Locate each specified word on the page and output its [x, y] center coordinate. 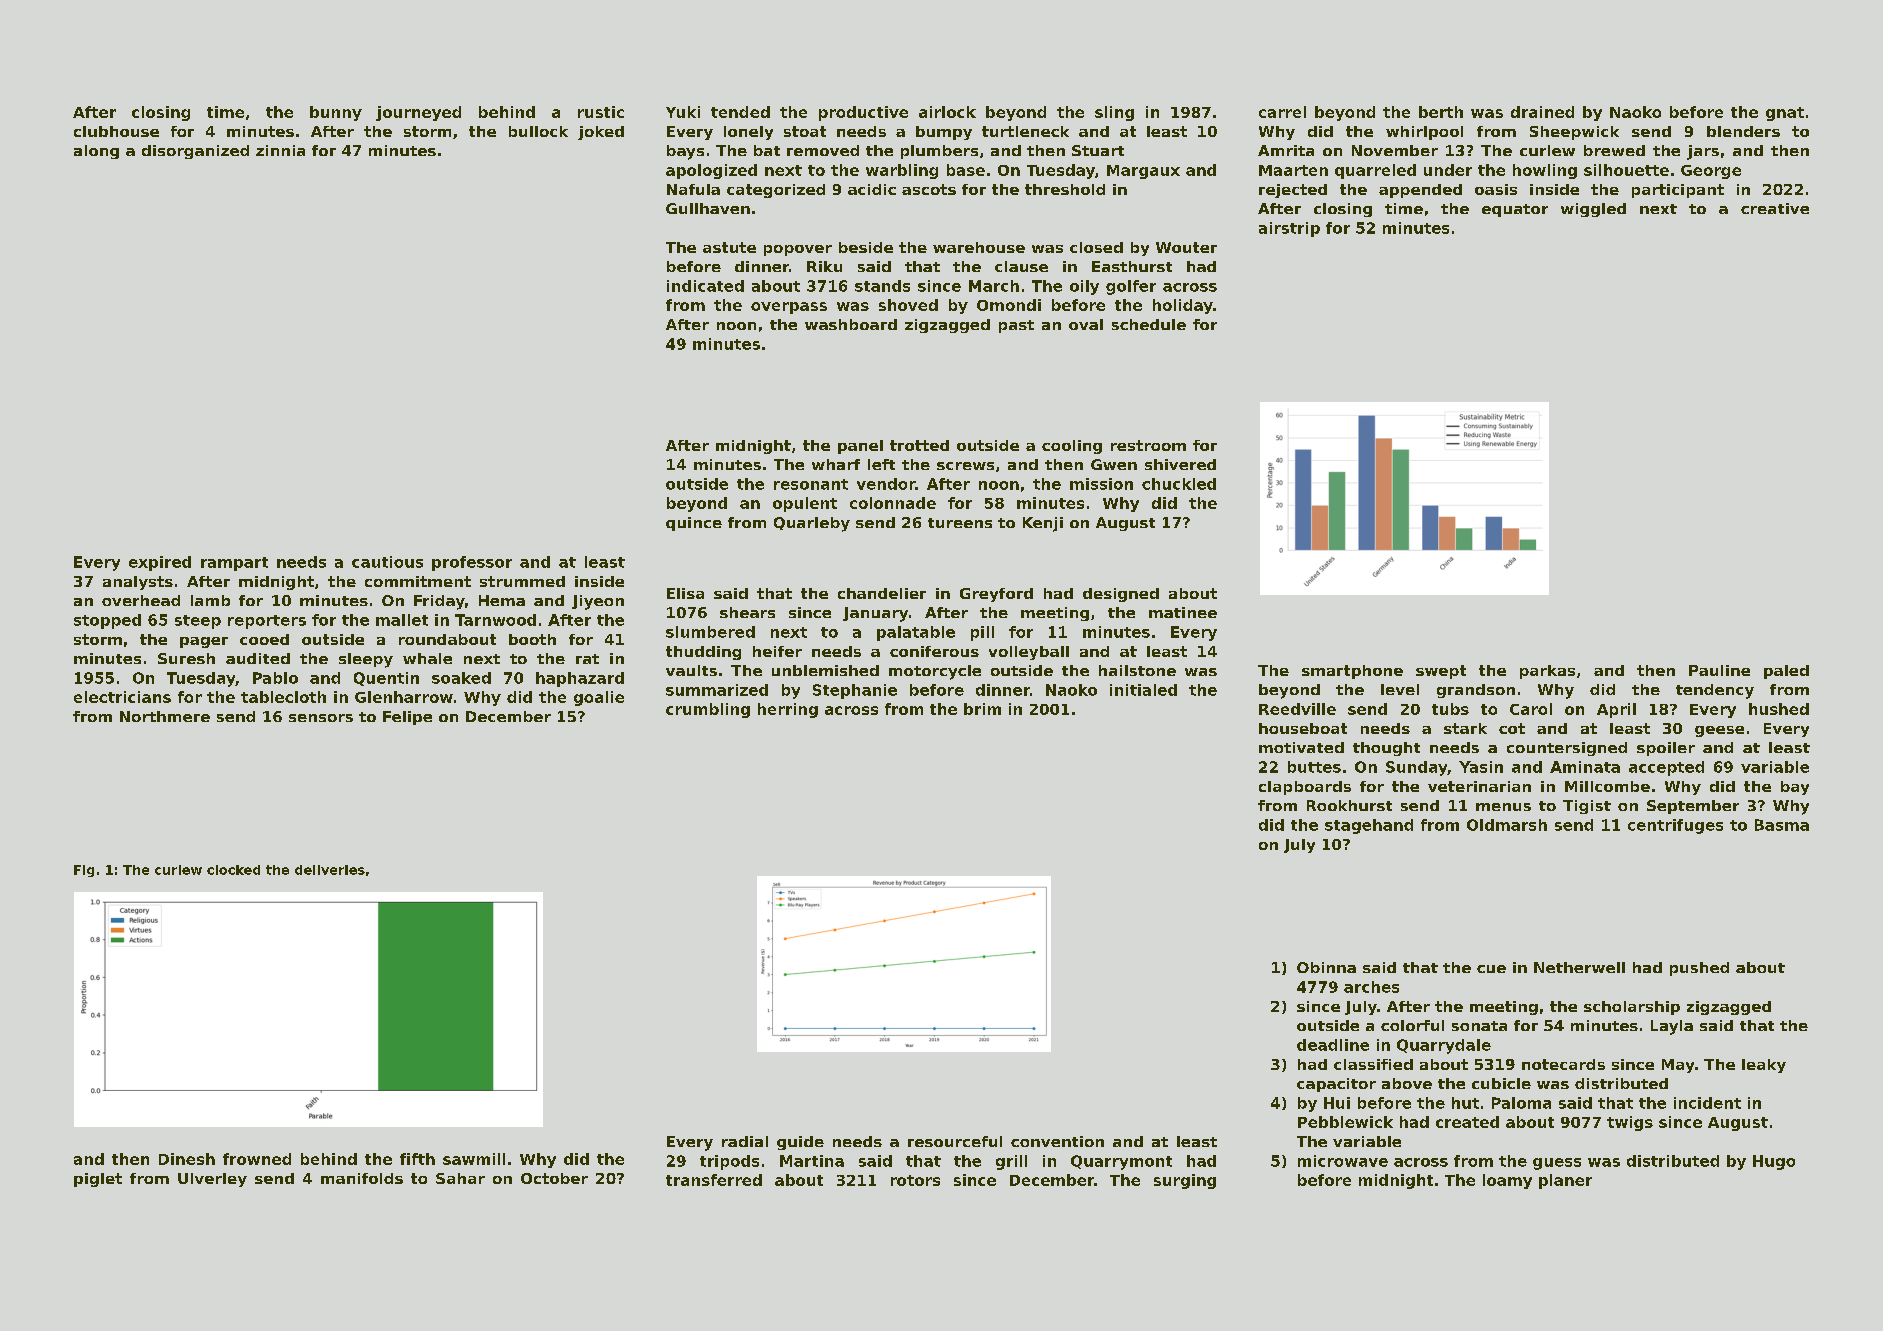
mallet [402, 620]
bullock [538, 131]
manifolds [362, 1178]
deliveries [330, 870]
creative [1775, 208]
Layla [1672, 1027]
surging [1185, 1181]
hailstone [1137, 670]
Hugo [1774, 1162]
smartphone [1352, 672]
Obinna [1326, 967]
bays [685, 152]
